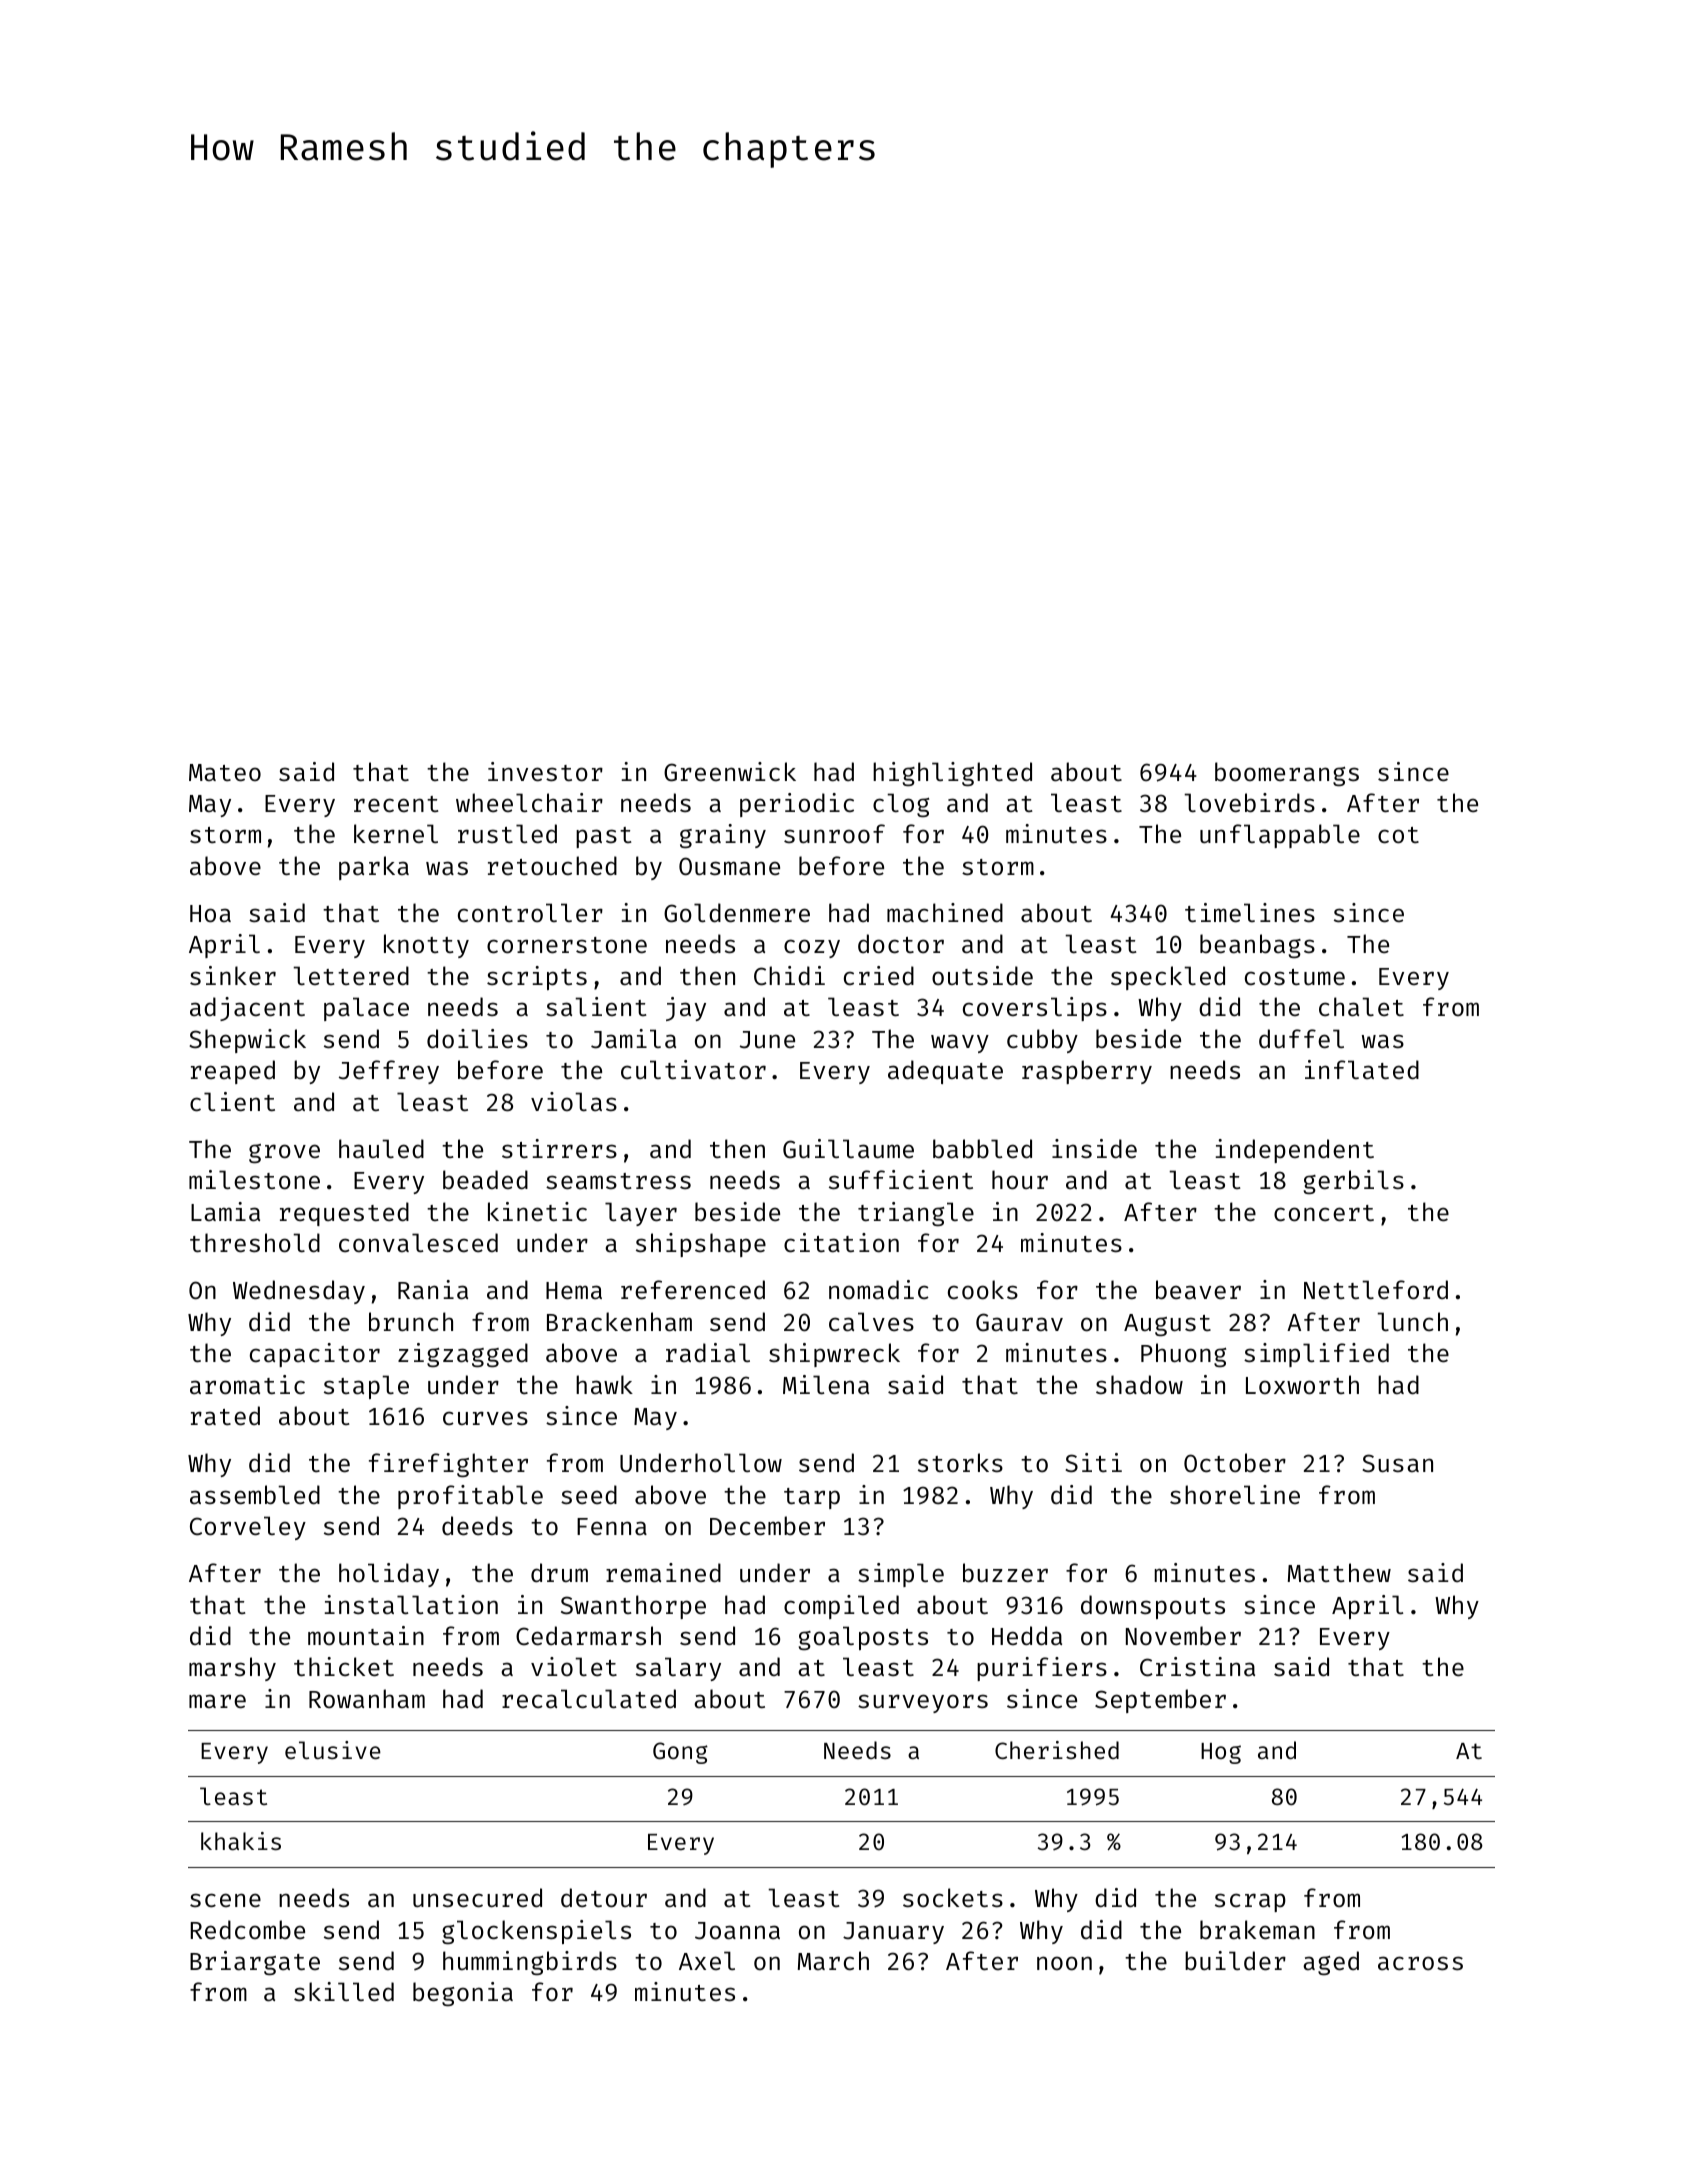 Image resolution: width=1683 pixels, height=2178 pixels. Describe the element at coordinates (812, 1498) in the screenshot. I see `tarp` at that location.
